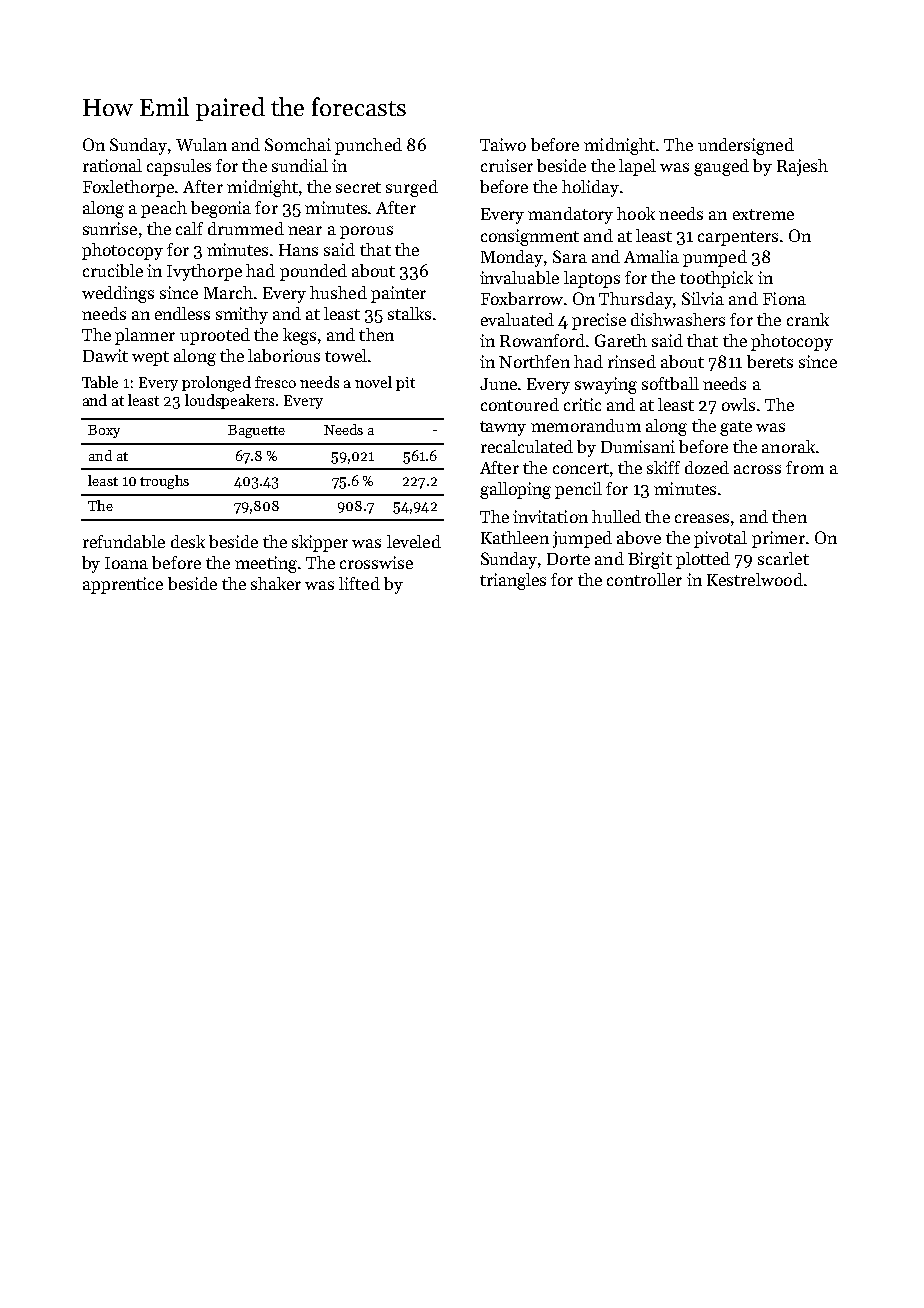 The height and width of the screenshot is (1308, 924). I want to click on desk, so click(188, 541).
